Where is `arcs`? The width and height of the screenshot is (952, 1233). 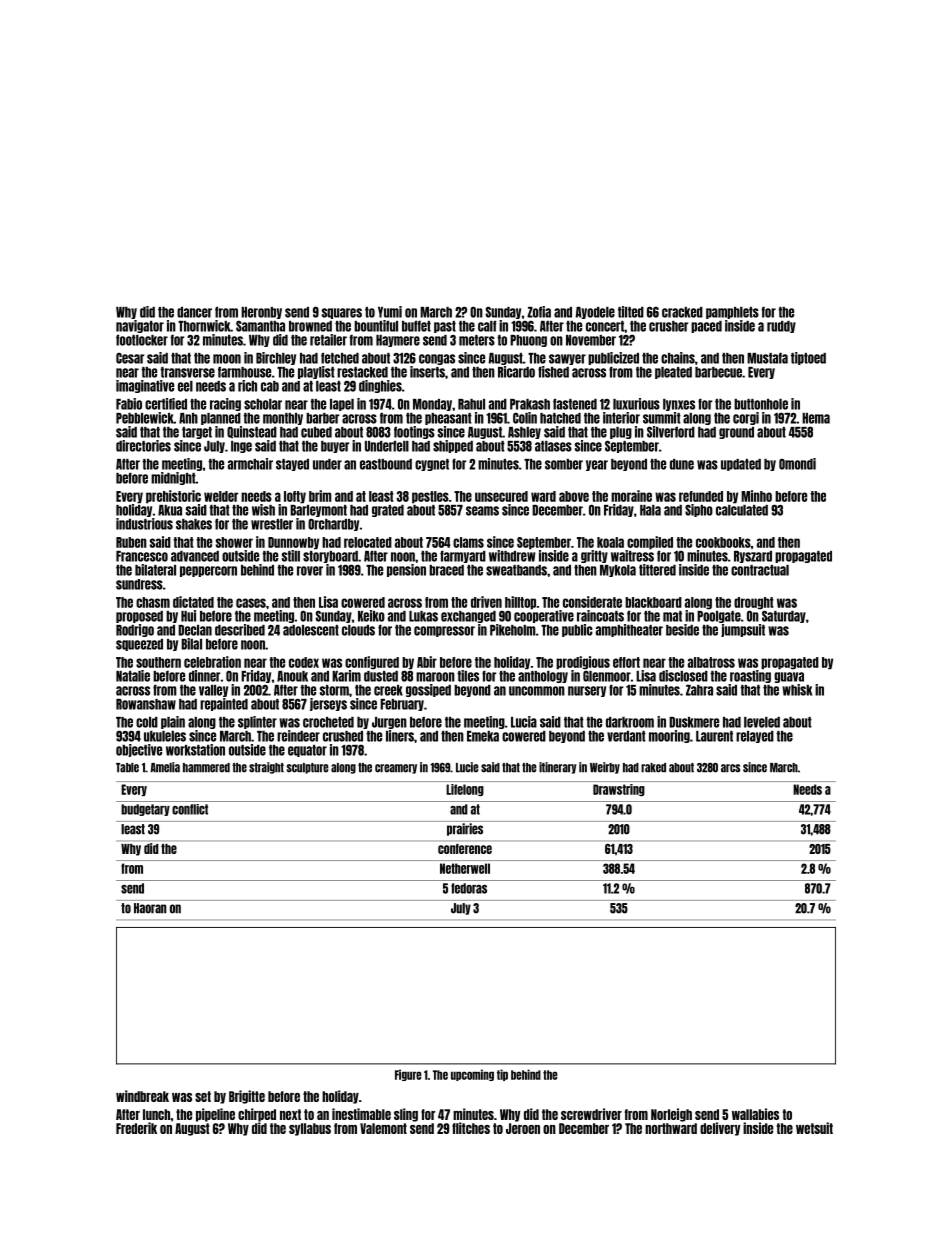
arcs is located at coordinates (730, 768).
